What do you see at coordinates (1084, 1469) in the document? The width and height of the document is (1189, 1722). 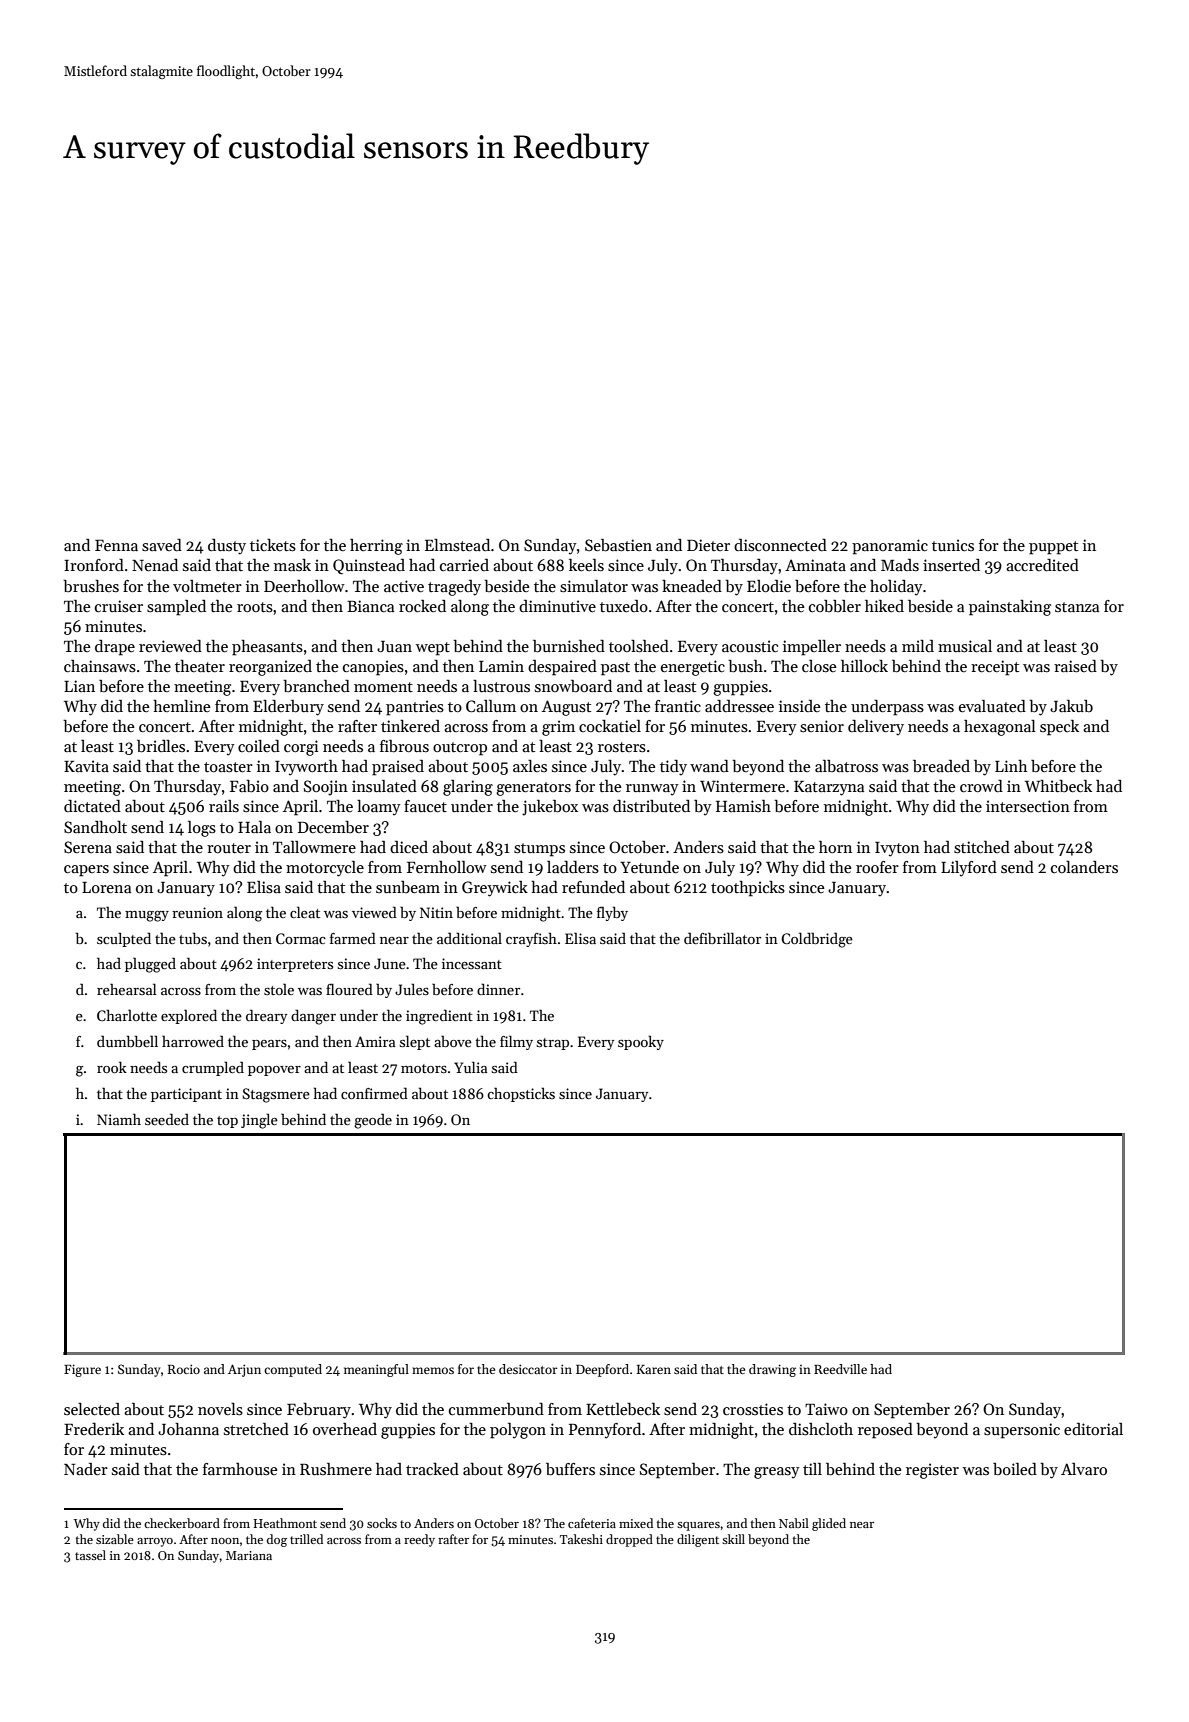 I see `Alvaro` at bounding box center [1084, 1469].
